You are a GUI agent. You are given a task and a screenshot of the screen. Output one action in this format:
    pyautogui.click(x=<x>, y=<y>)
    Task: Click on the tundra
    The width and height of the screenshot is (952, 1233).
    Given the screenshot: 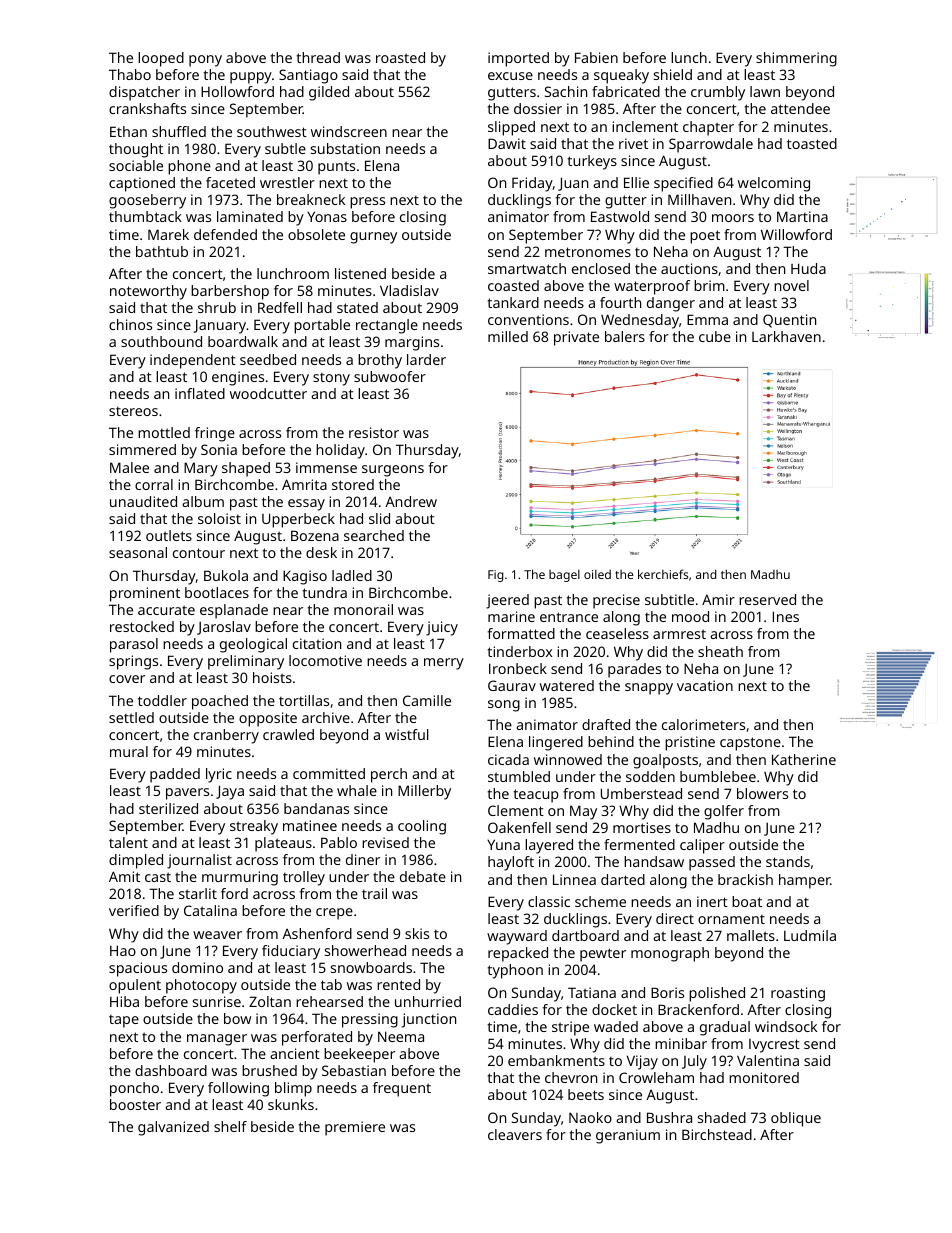 What is the action you would take?
    pyautogui.click(x=325, y=592)
